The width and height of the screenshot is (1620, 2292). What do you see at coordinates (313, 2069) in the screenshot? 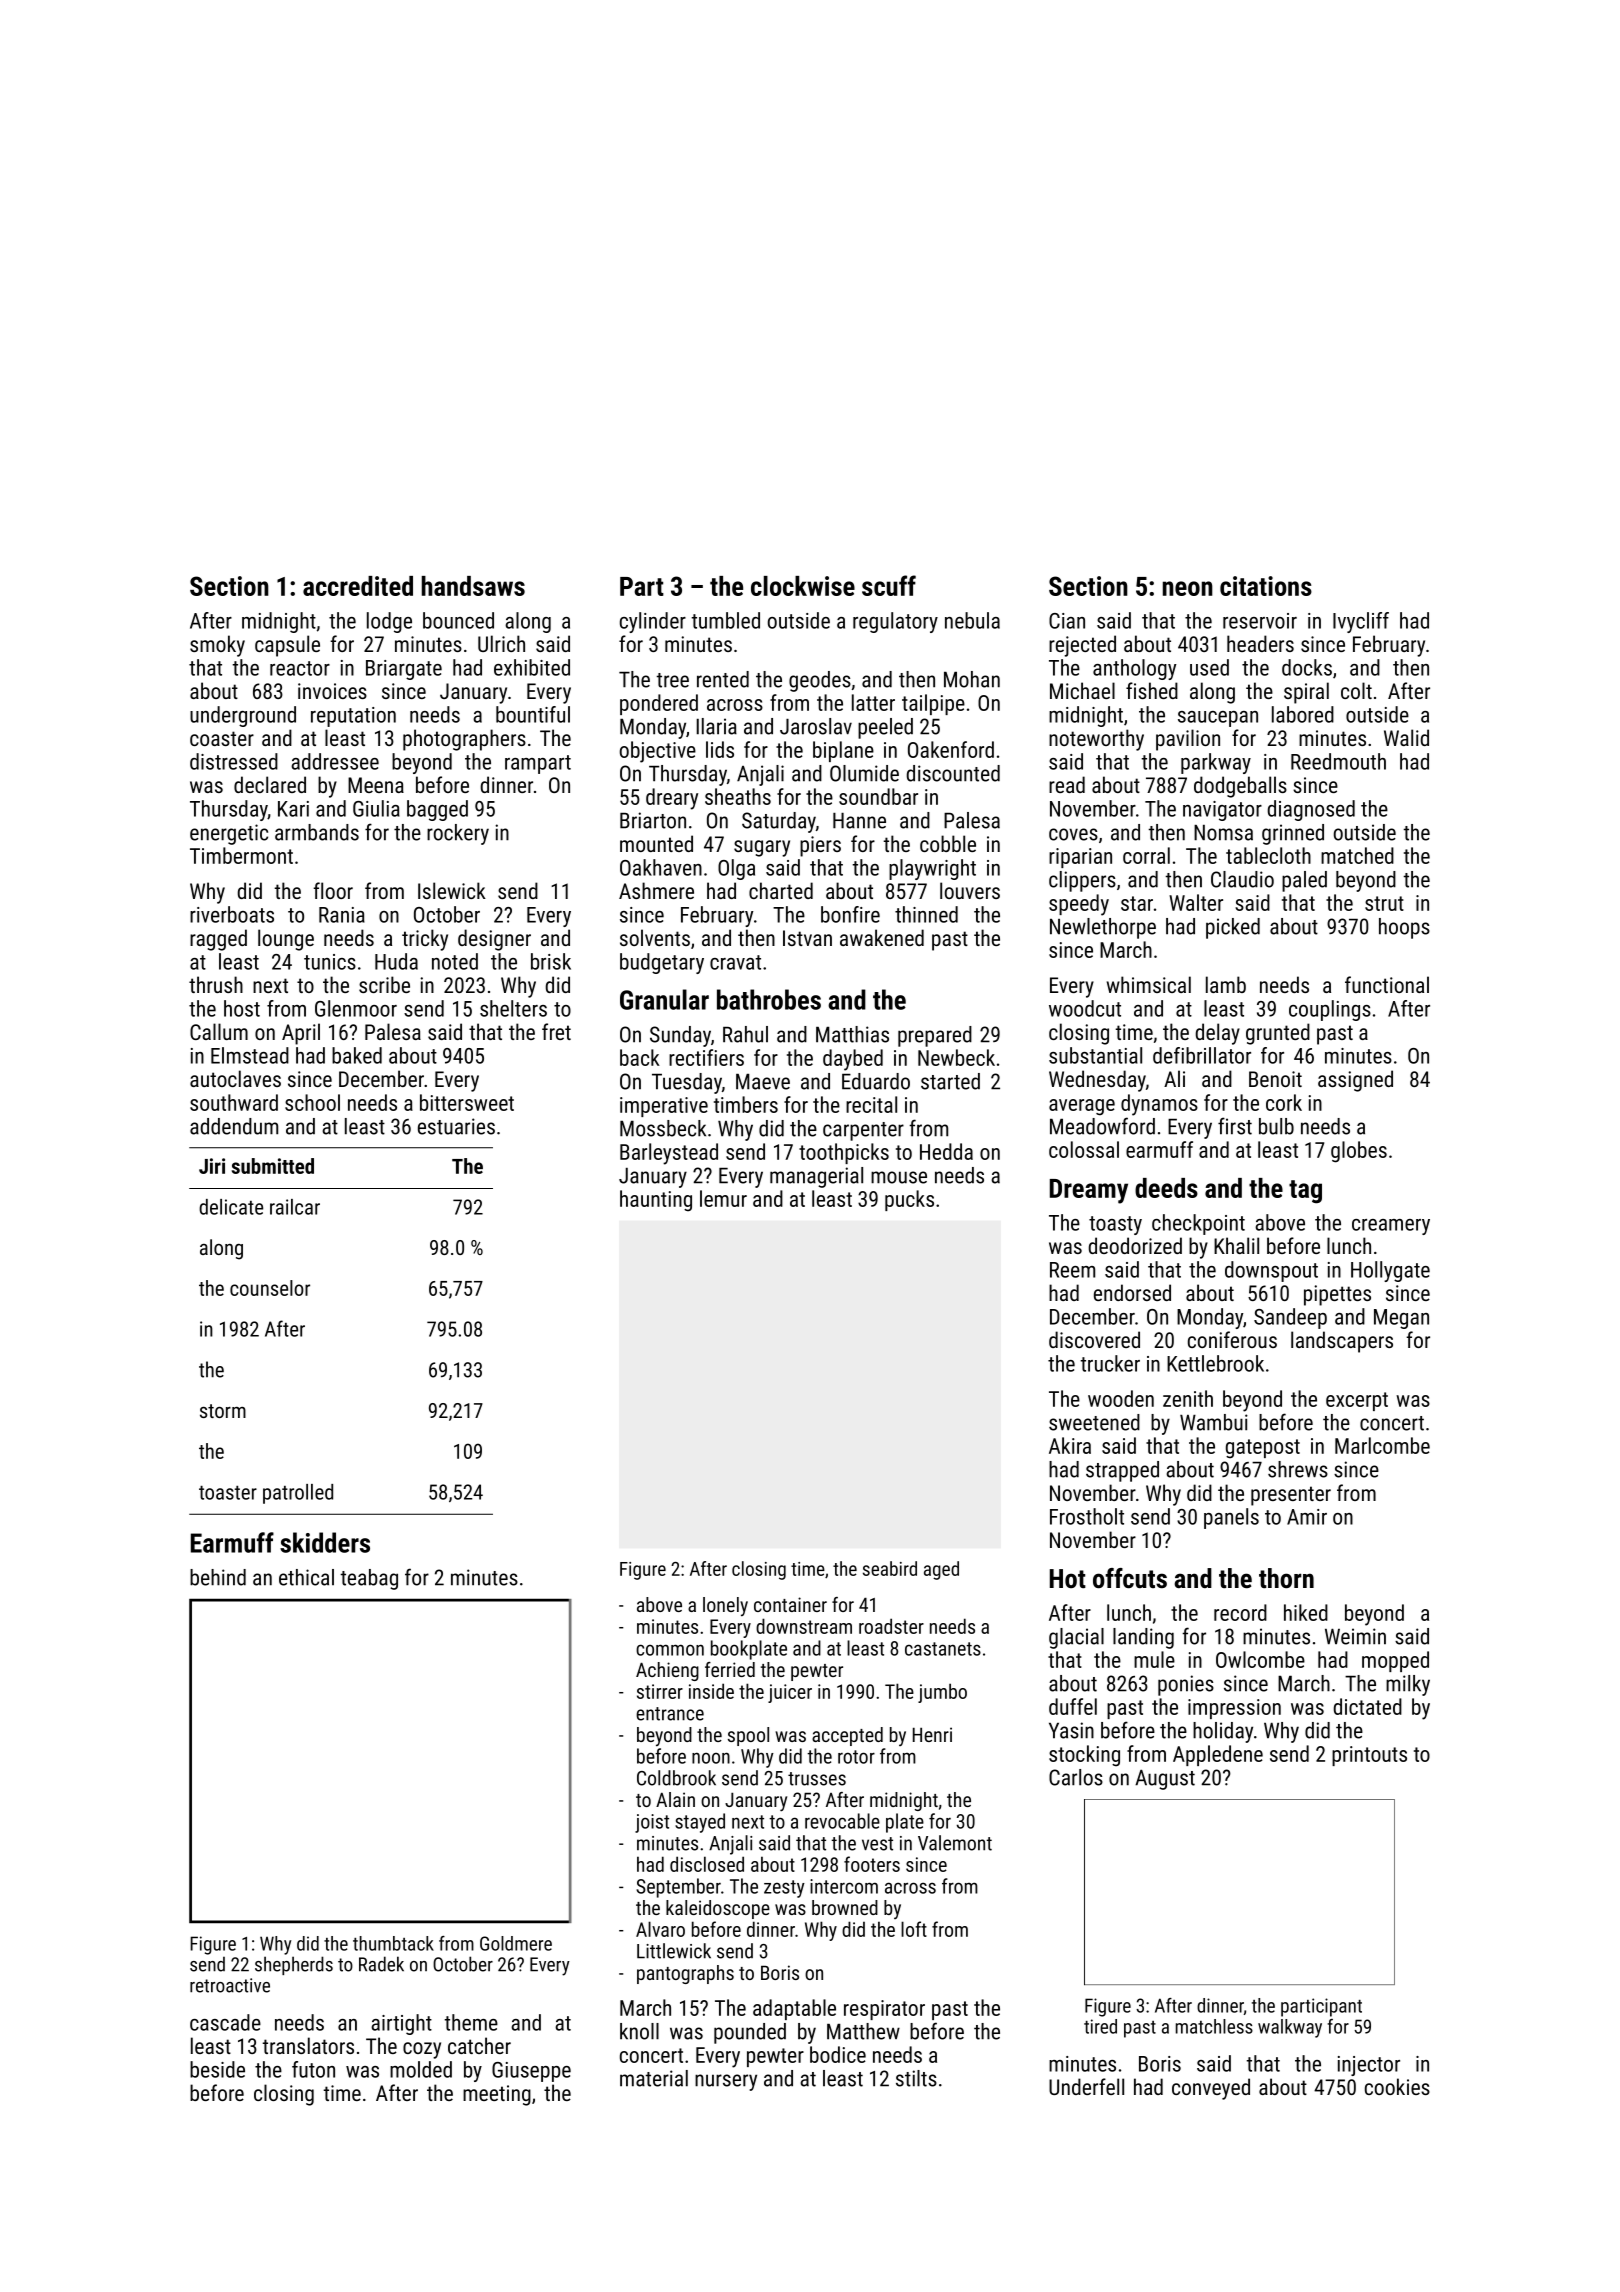
I see `futon` at bounding box center [313, 2069].
